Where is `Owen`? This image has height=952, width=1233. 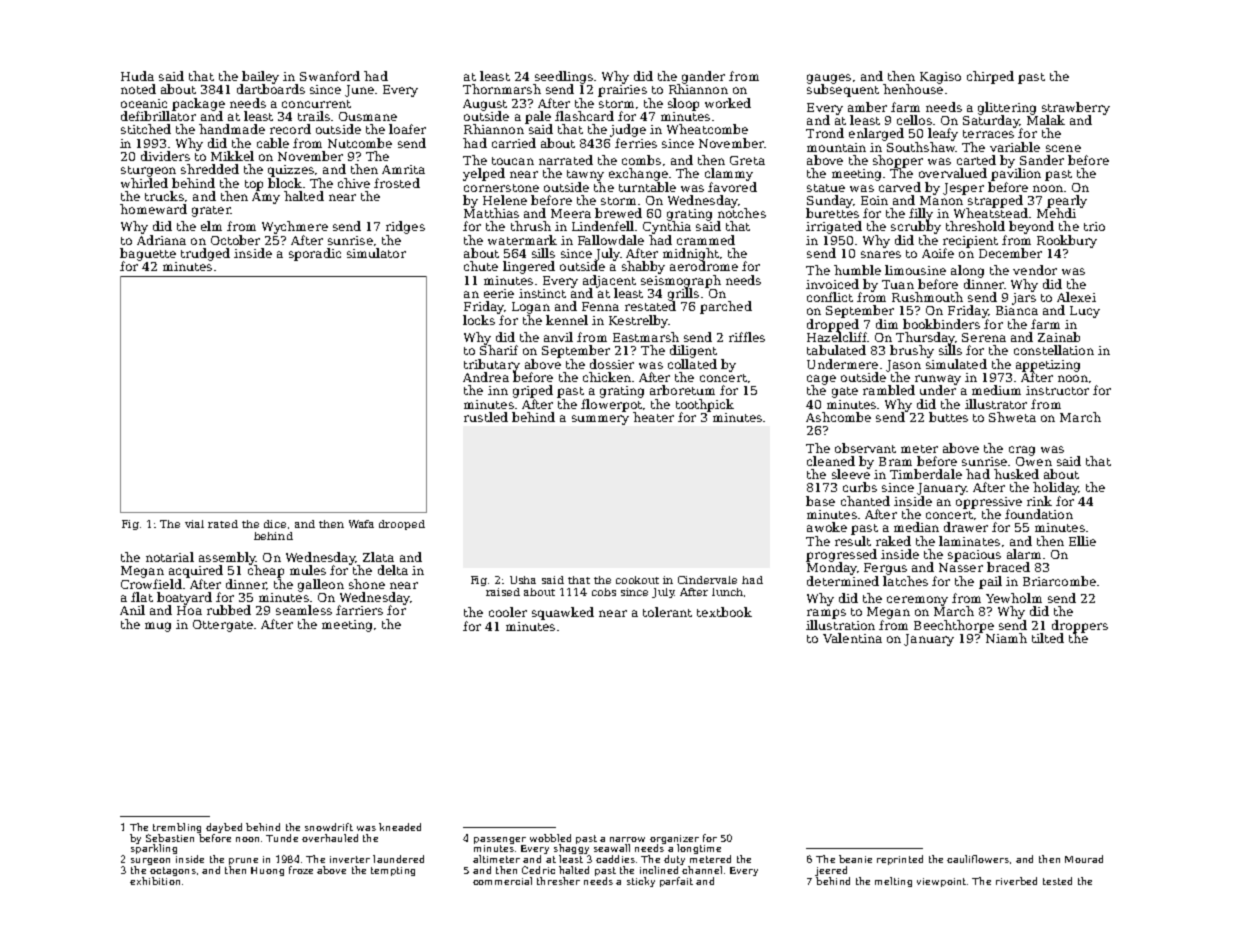
Owen is located at coordinates (1034, 461).
